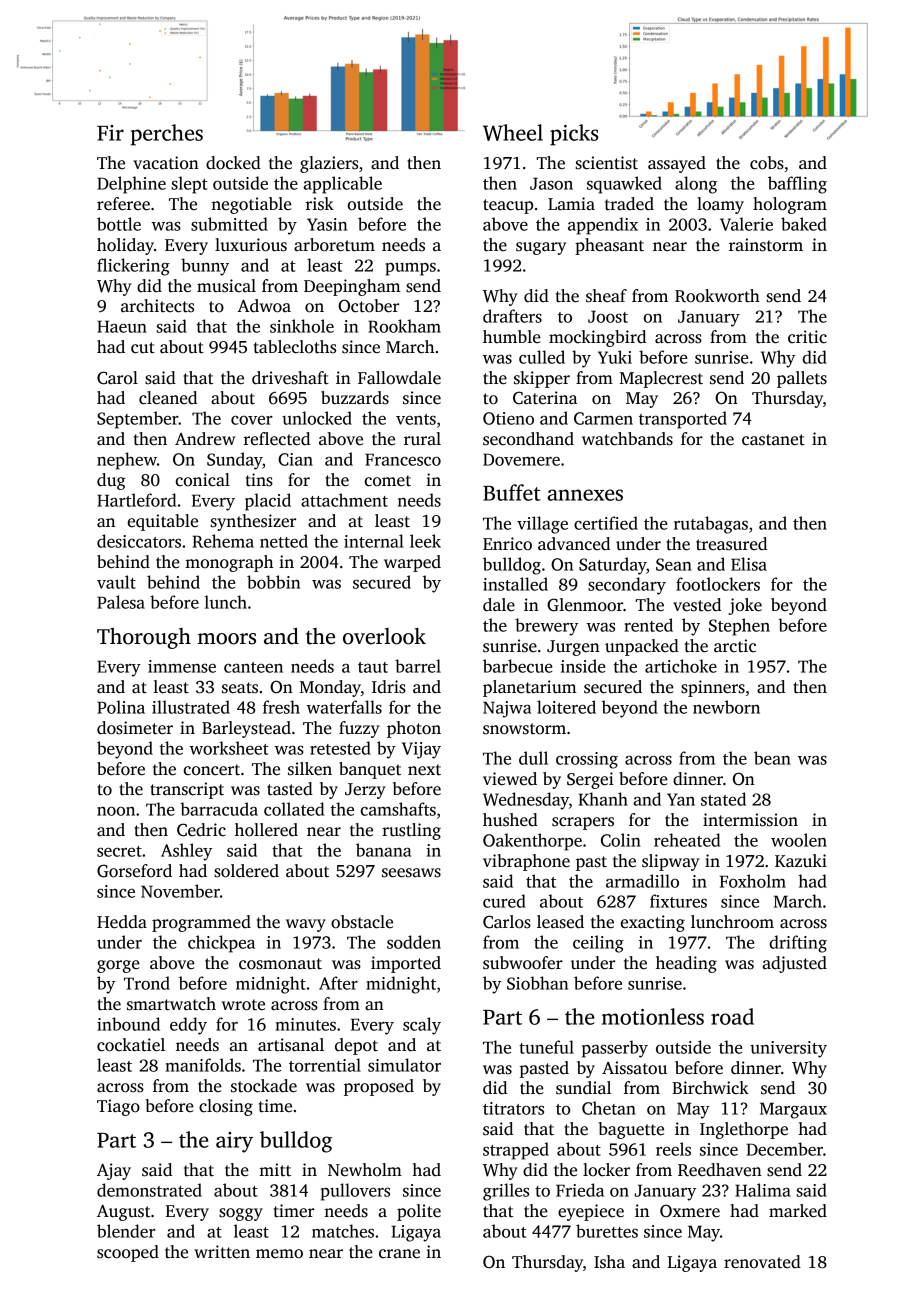 The image size is (924, 1308). I want to click on treasured, so click(731, 544).
